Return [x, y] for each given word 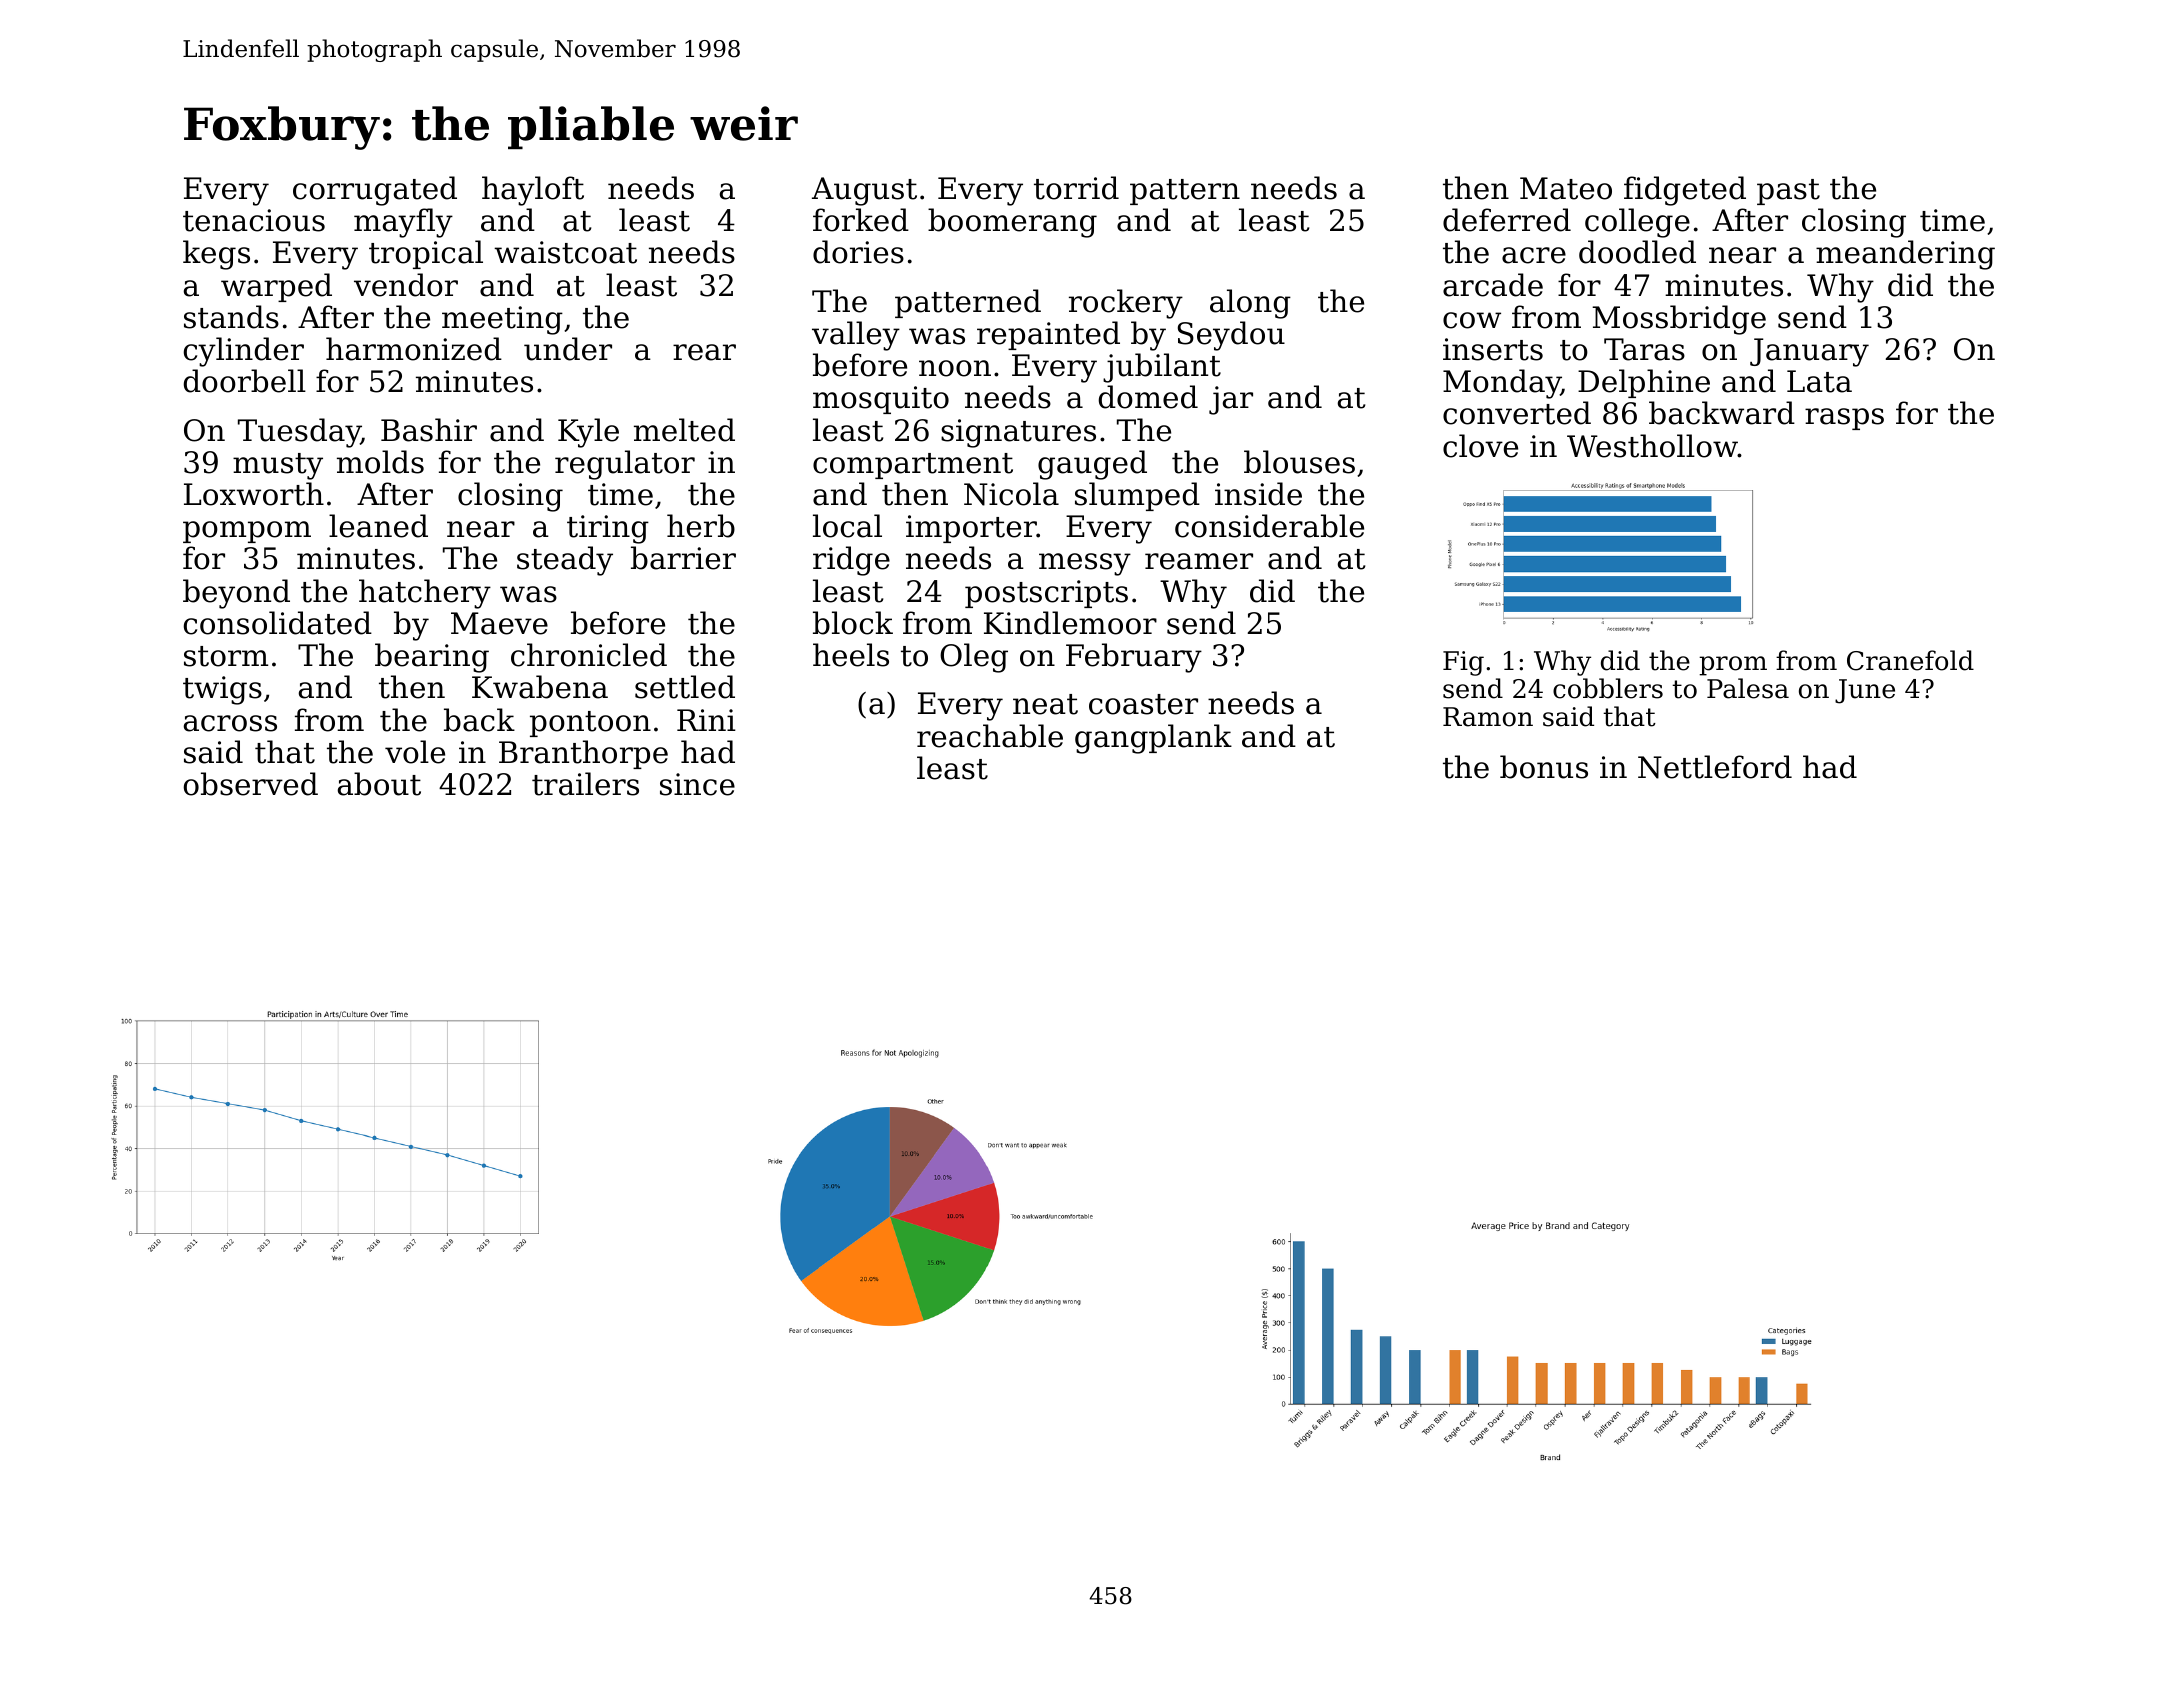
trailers [585, 784]
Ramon [1488, 717]
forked [861, 220]
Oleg [974, 658]
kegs [216, 255]
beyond [236, 594]
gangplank [1153, 739]
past [1788, 192]
